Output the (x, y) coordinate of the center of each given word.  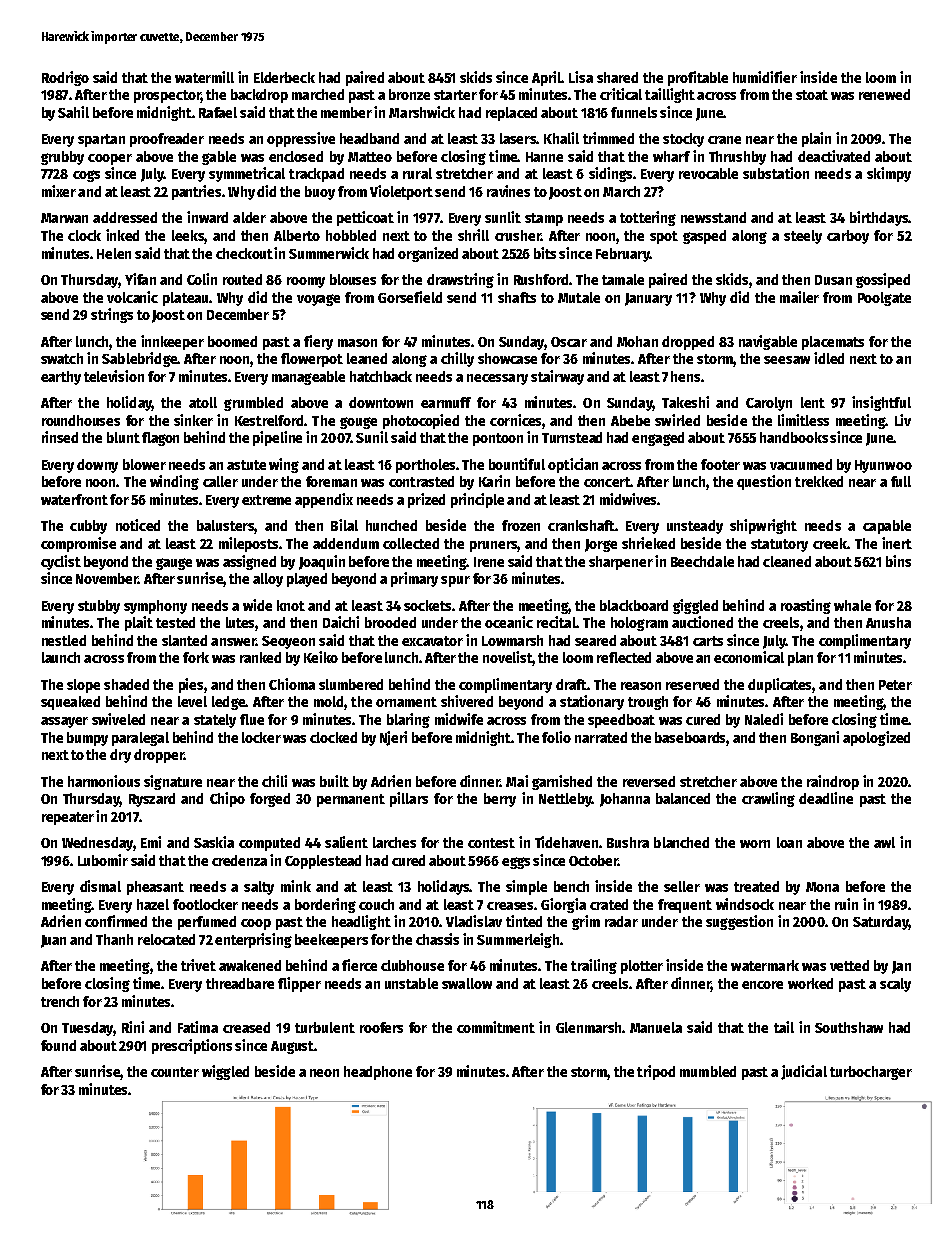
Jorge (601, 545)
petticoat (365, 218)
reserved (692, 684)
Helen (114, 253)
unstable (411, 983)
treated (756, 886)
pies (191, 685)
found (58, 1045)
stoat (812, 95)
